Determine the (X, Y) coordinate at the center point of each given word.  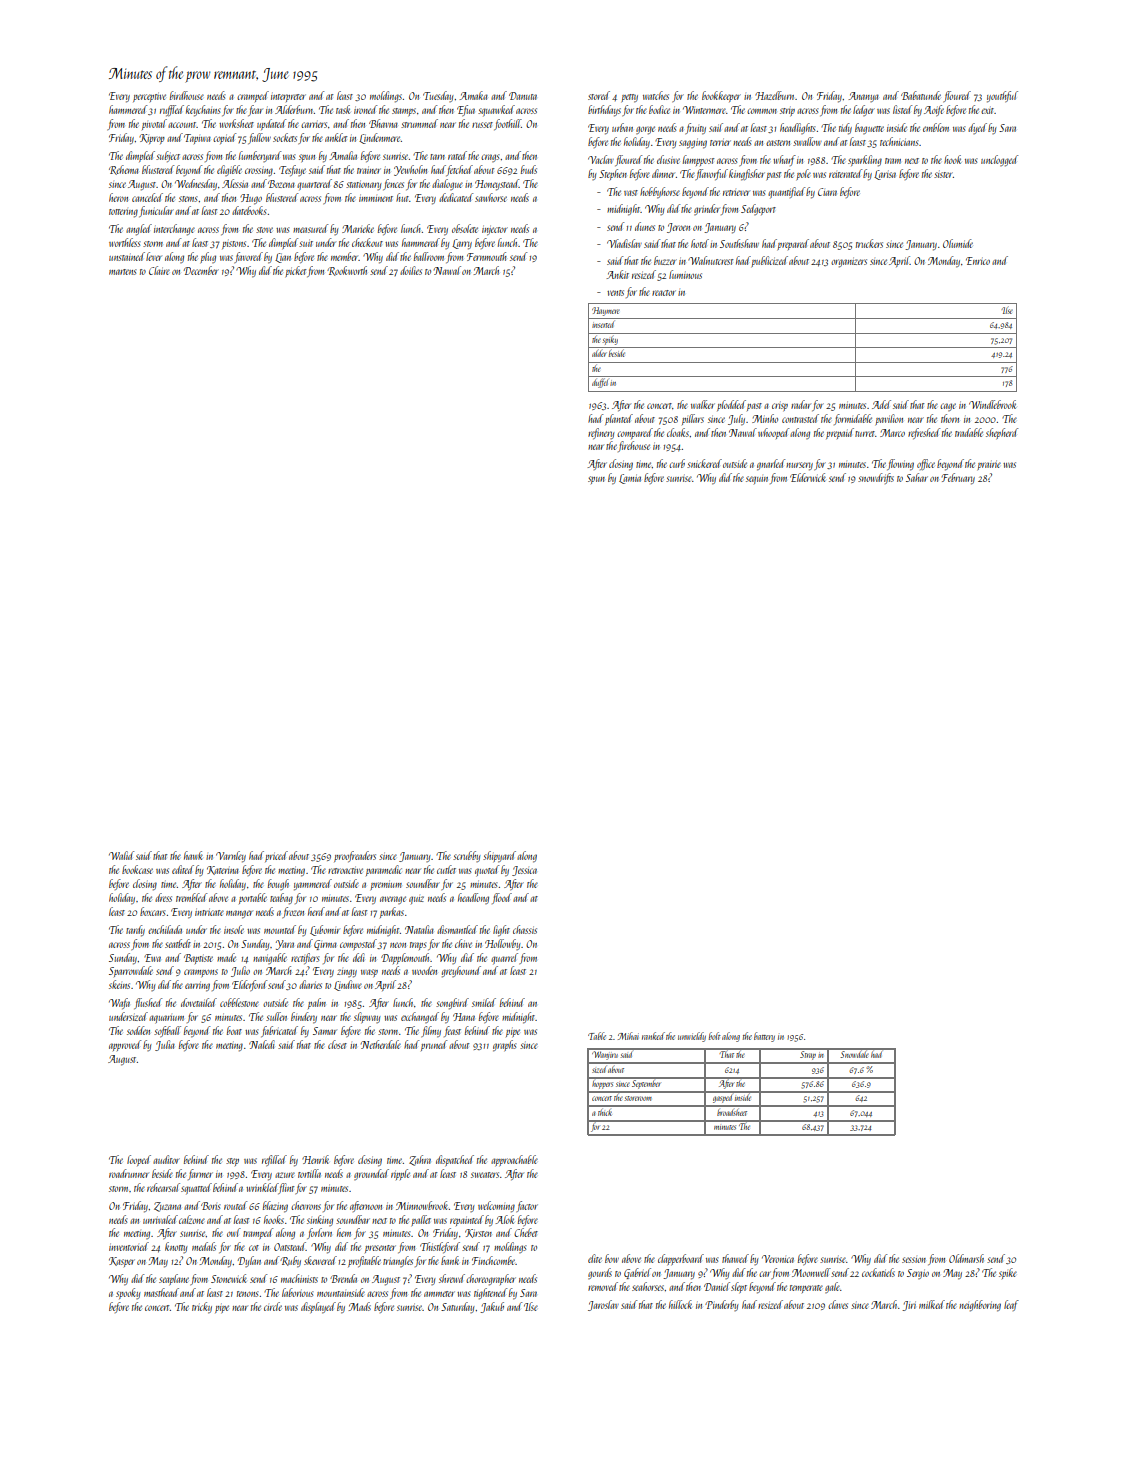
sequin (757, 480)
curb (677, 463)
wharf (784, 160)
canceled (147, 197)
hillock (680, 1304)
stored (599, 95)
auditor (166, 1159)
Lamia (630, 479)
